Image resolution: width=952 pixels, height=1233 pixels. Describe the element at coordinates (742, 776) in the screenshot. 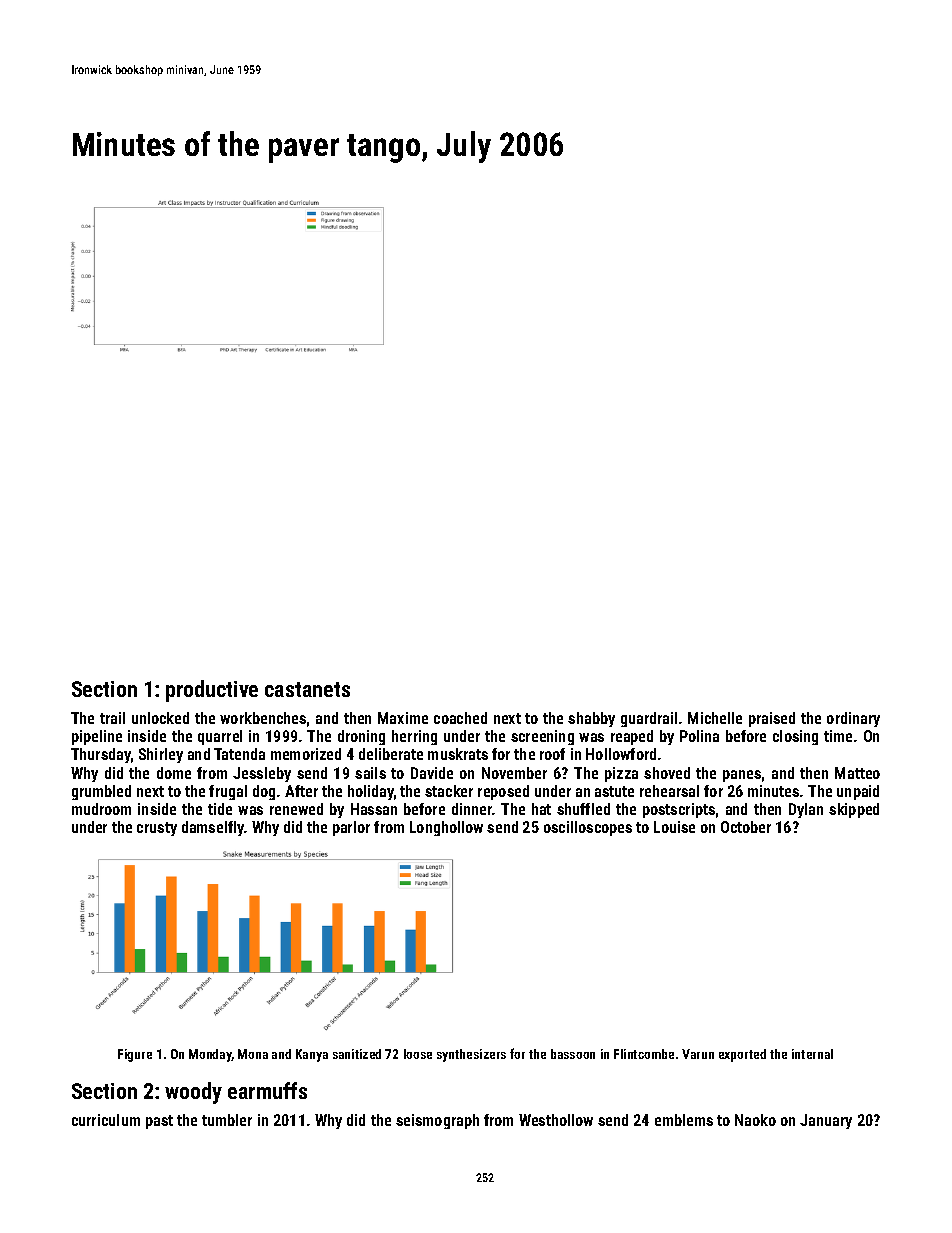

I see `panes` at that location.
